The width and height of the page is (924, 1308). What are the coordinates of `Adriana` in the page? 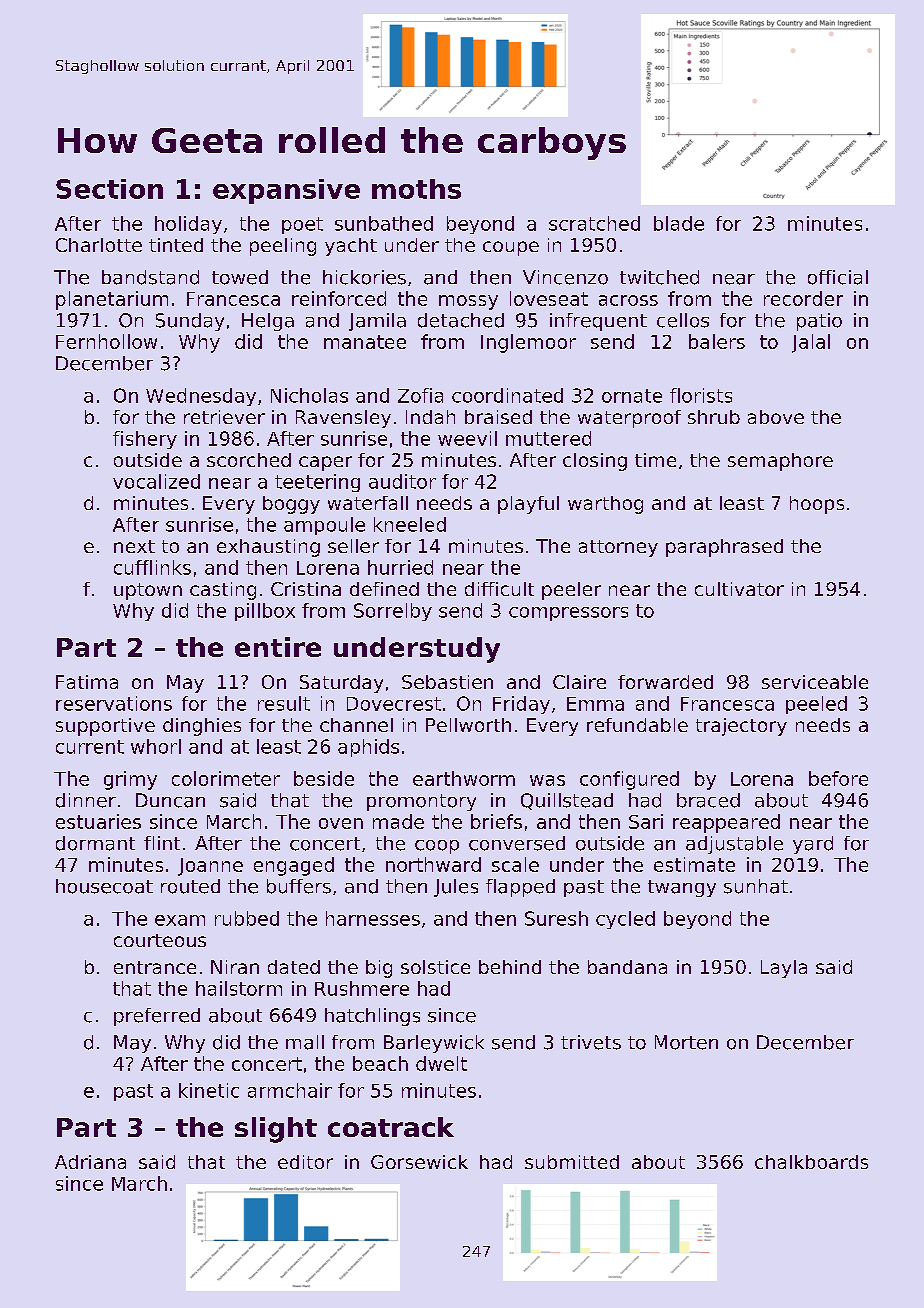 It's located at (90, 1162).
